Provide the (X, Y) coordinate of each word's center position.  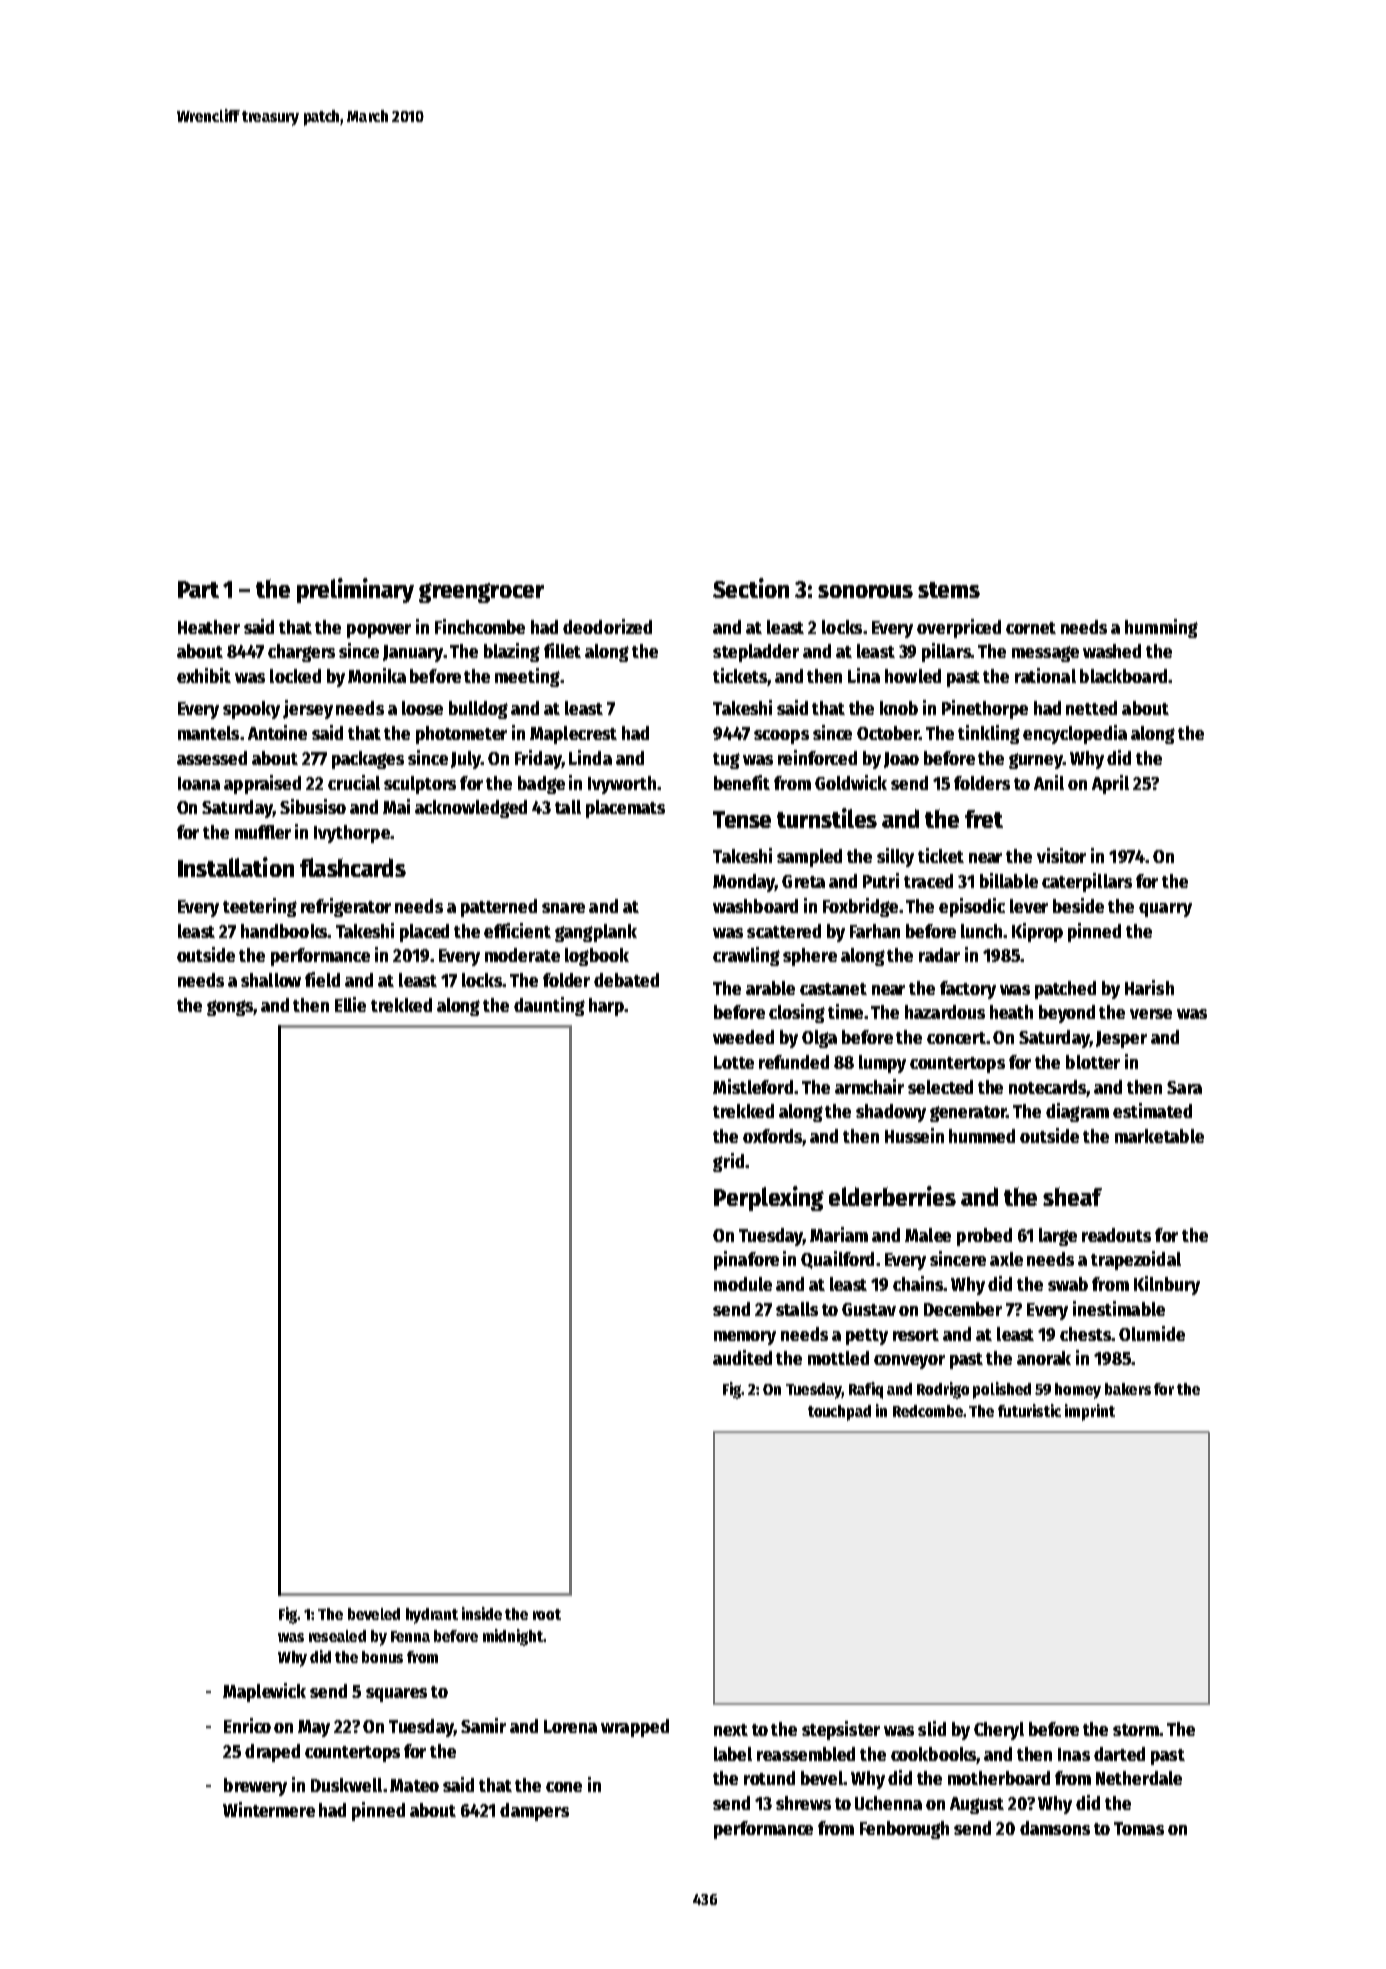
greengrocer (481, 593)
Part (198, 589)
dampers (534, 1812)
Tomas (1139, 1828)
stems (949, 590)
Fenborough (904, 1830)
